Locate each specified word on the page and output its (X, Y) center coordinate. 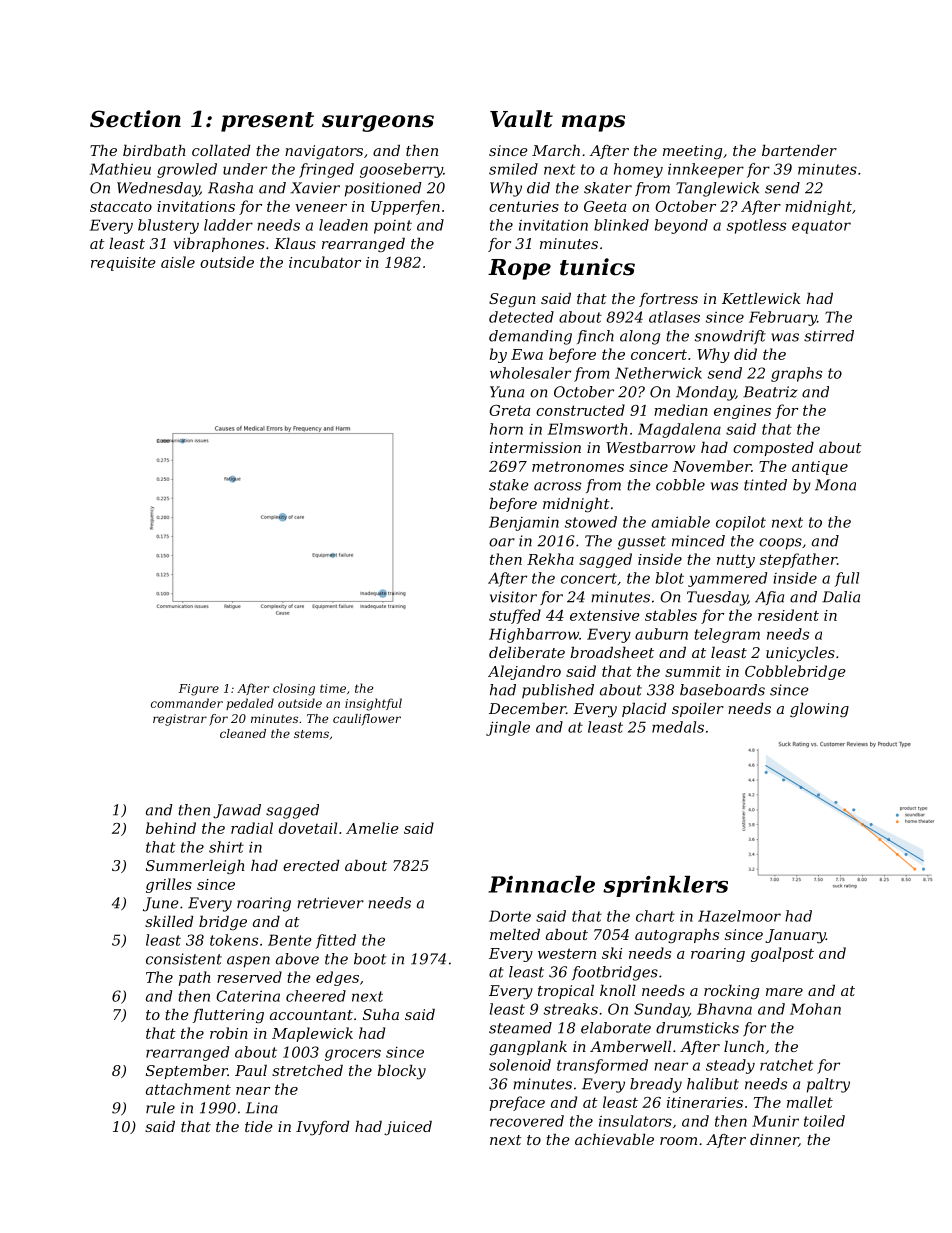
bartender (799, 150)
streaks (571, 1009)
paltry (828, 1085)
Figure (199, 690)
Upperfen (405, 207)
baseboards (722, 690)
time (333, 688)
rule (160, 1108)
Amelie (372, 828)
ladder (228, 225)
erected (311, 865)
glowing (819, 710)
